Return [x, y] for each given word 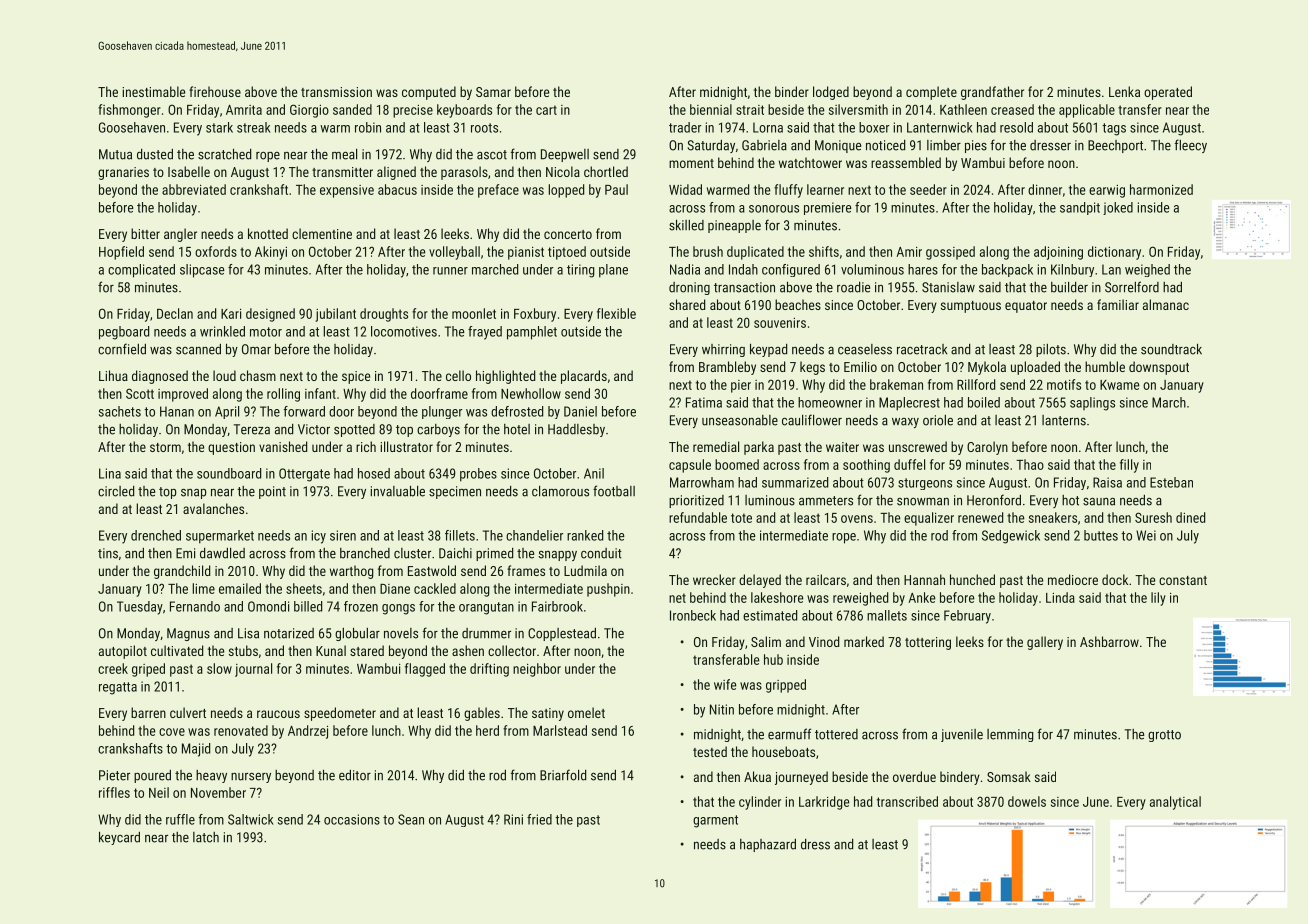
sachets [120, 411]
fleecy [1191, 146]
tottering [928, 643]
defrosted [517, 411]
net [677, 598]
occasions [352, 819]
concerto [568, 234]
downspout [1159, 368]
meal [344, 154]
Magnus [188, 634]
